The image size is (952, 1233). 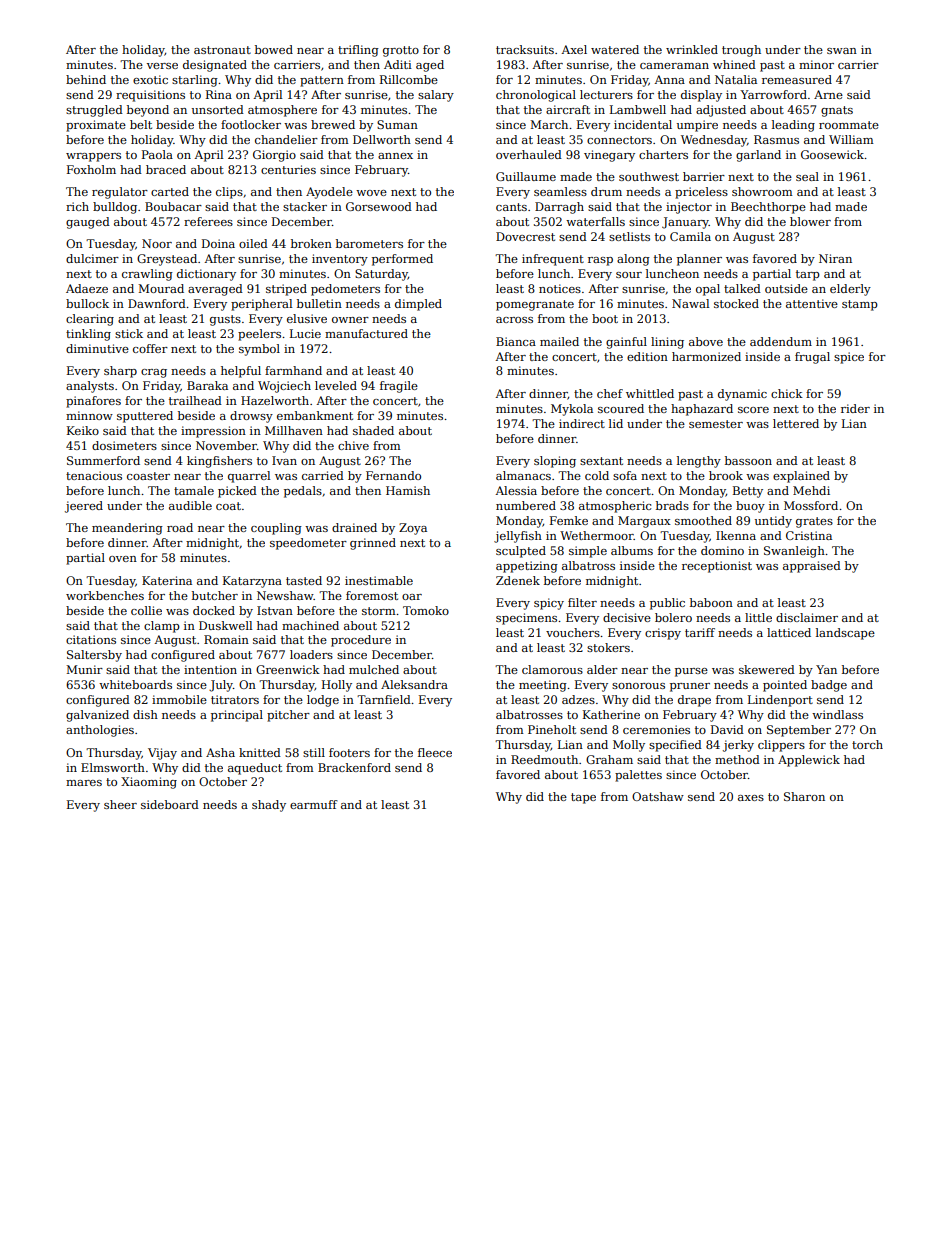 I want to click on salary, so click(x=436, y=96).
